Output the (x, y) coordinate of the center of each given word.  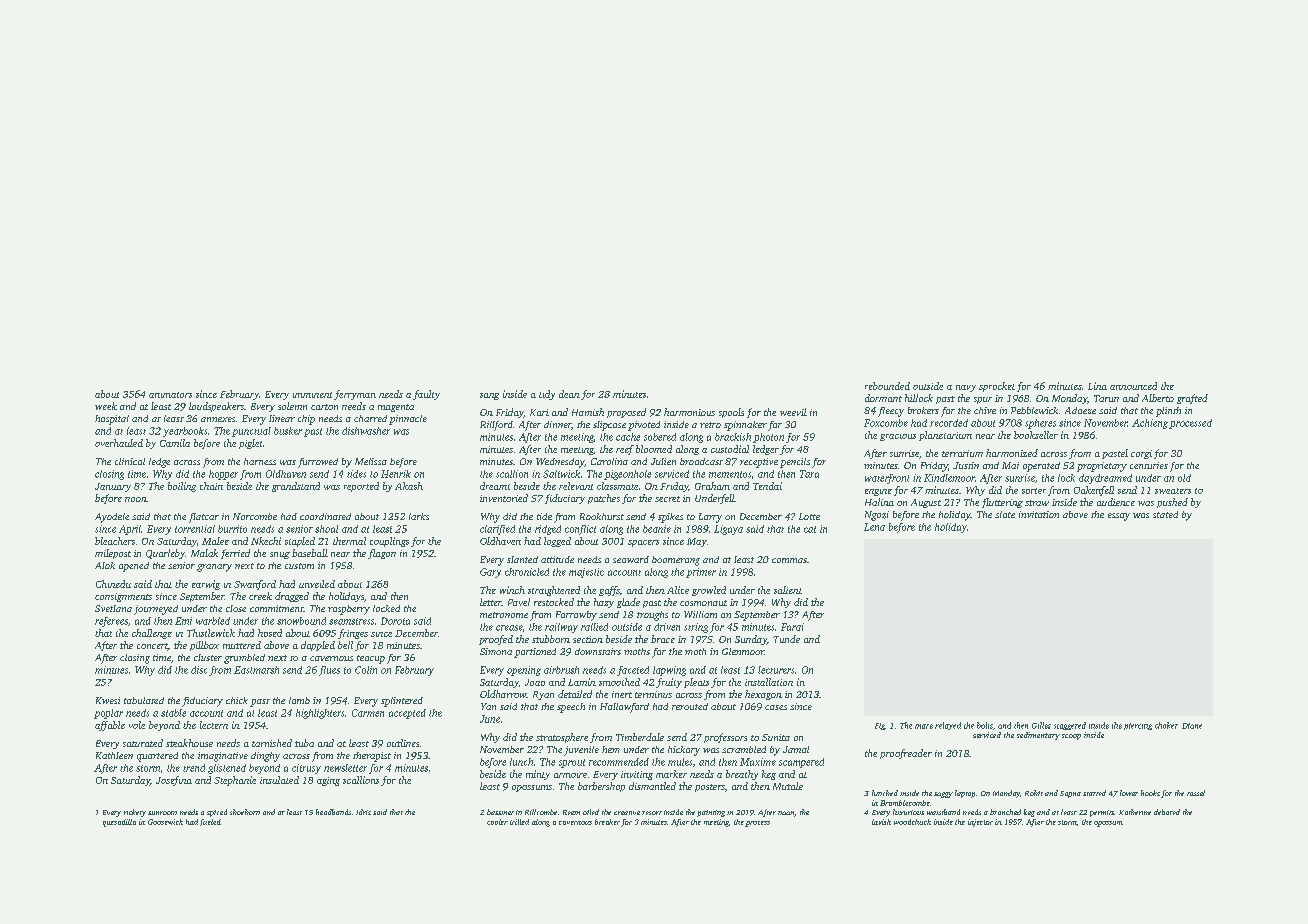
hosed (270, 633)
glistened (227, 769)
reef (625, 450)
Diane (1192, 726)
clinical (130, 461)
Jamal (796, 749)
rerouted (690, 706)
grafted (1192, 399)
